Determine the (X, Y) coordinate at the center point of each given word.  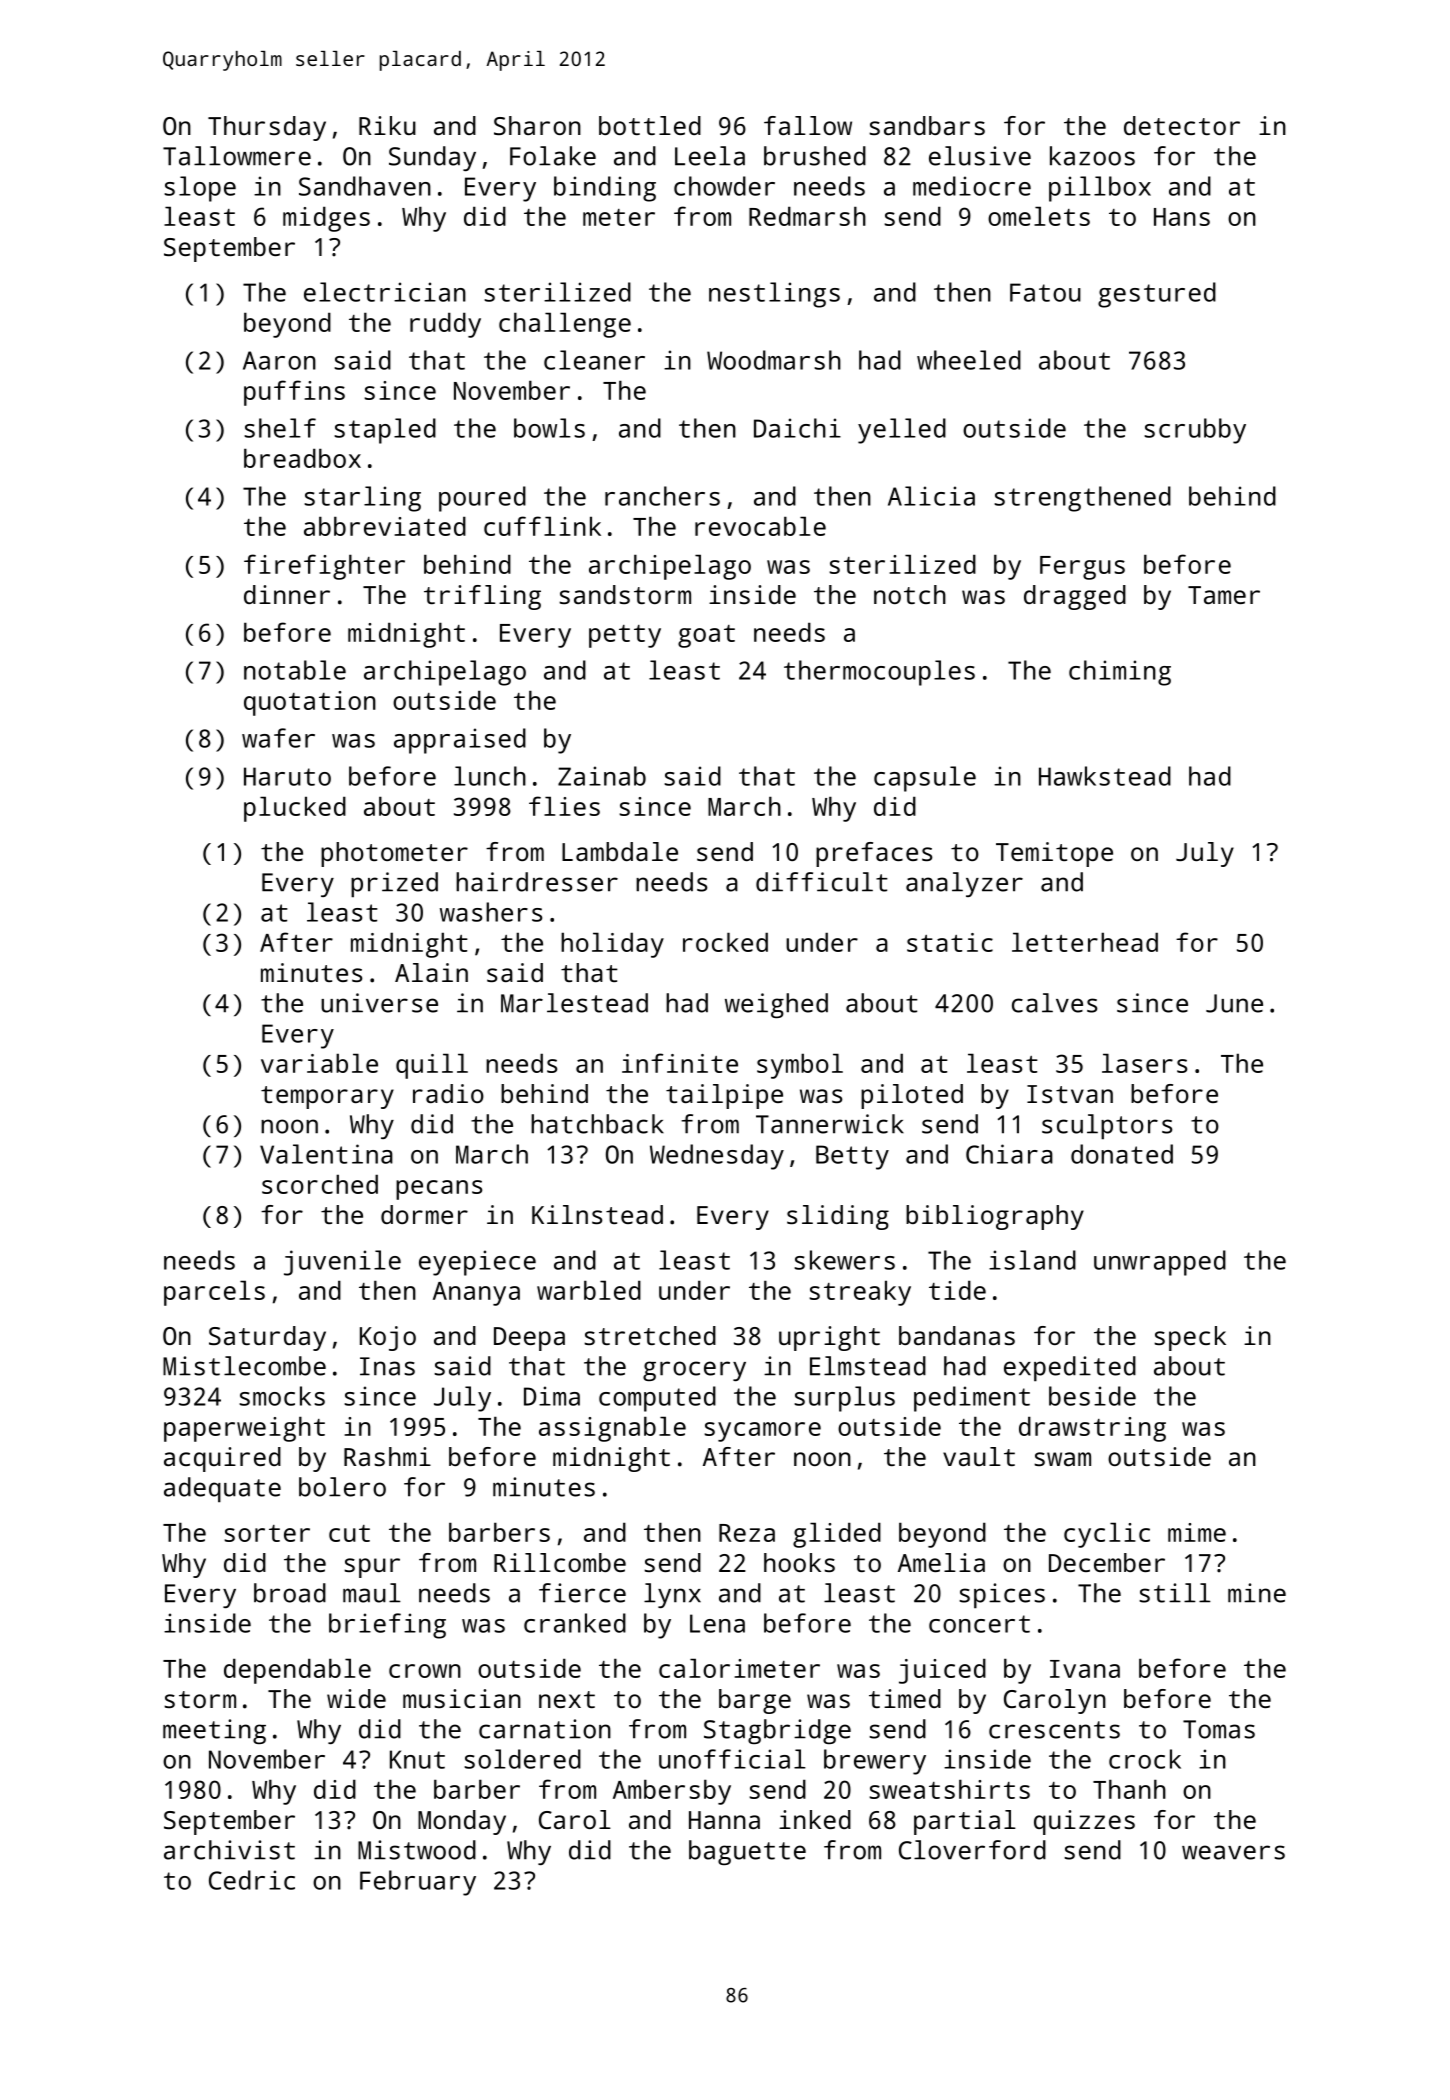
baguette (747, 1852)
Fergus (1082, 568)
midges (326, 219)
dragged (1075, 597)
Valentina (326, 1154)
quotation (310, 703)
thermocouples (879, 673)
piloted (912, 1096)
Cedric (252, 1880)
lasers (1144, 1063)
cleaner (594, 360)
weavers (1233, 1852)
